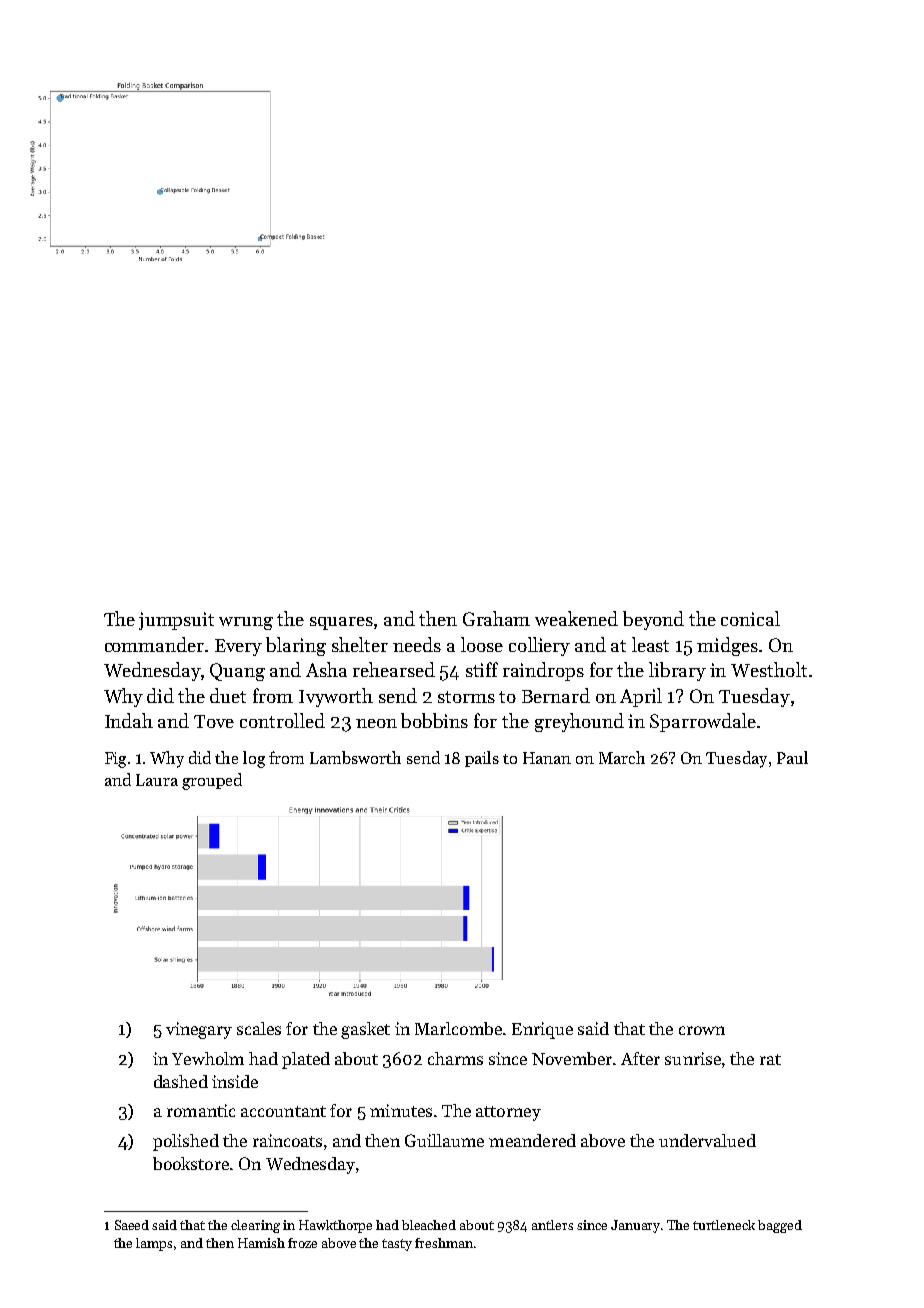 Image resolution: width=924 pixels, height=1308 pixels. Describe the element at coordinates (176, 621) in the page. I see `jumpsuit` at that location.
